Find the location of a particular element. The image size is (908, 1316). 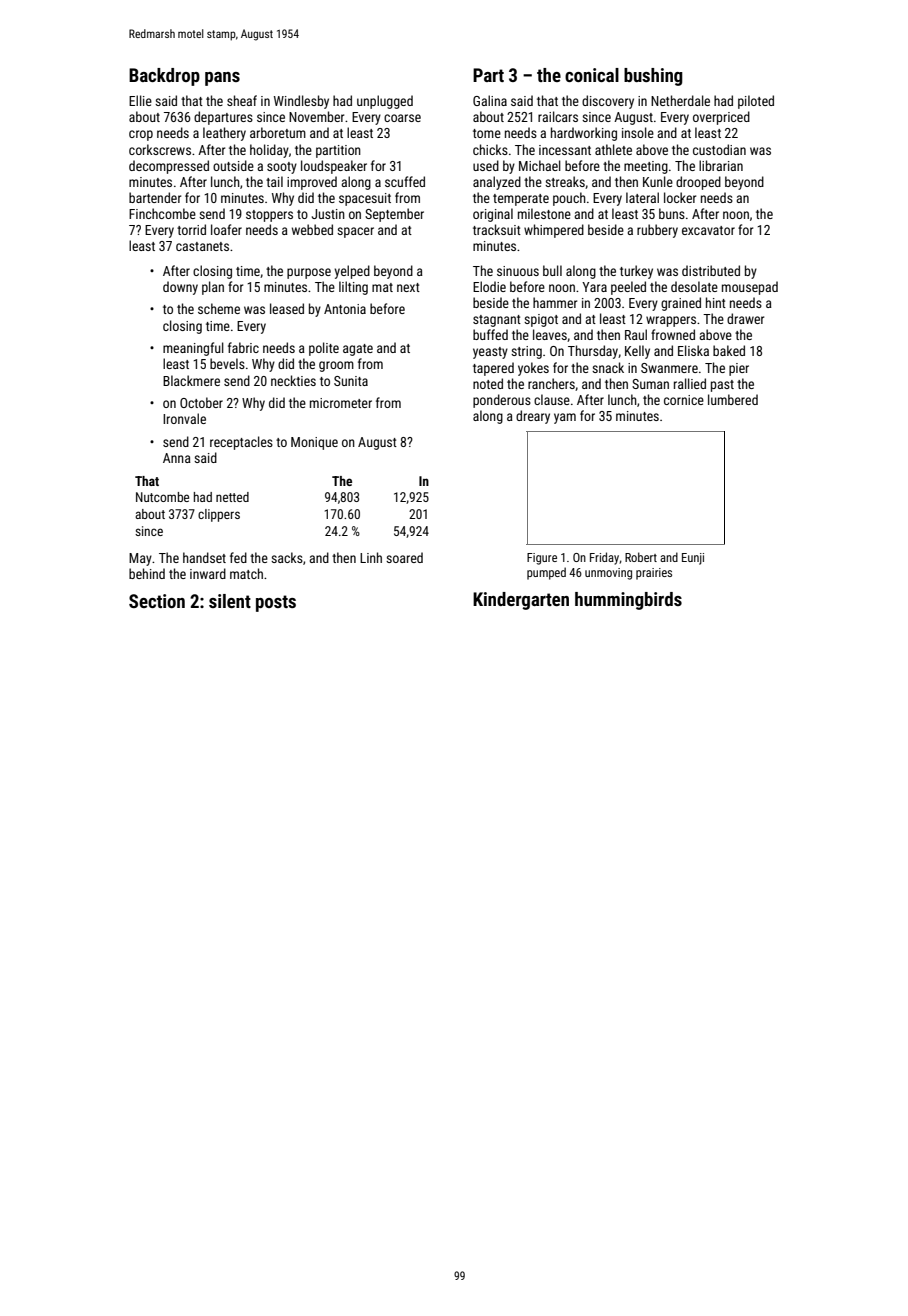

custodian is located at coordinates (719, 149).
